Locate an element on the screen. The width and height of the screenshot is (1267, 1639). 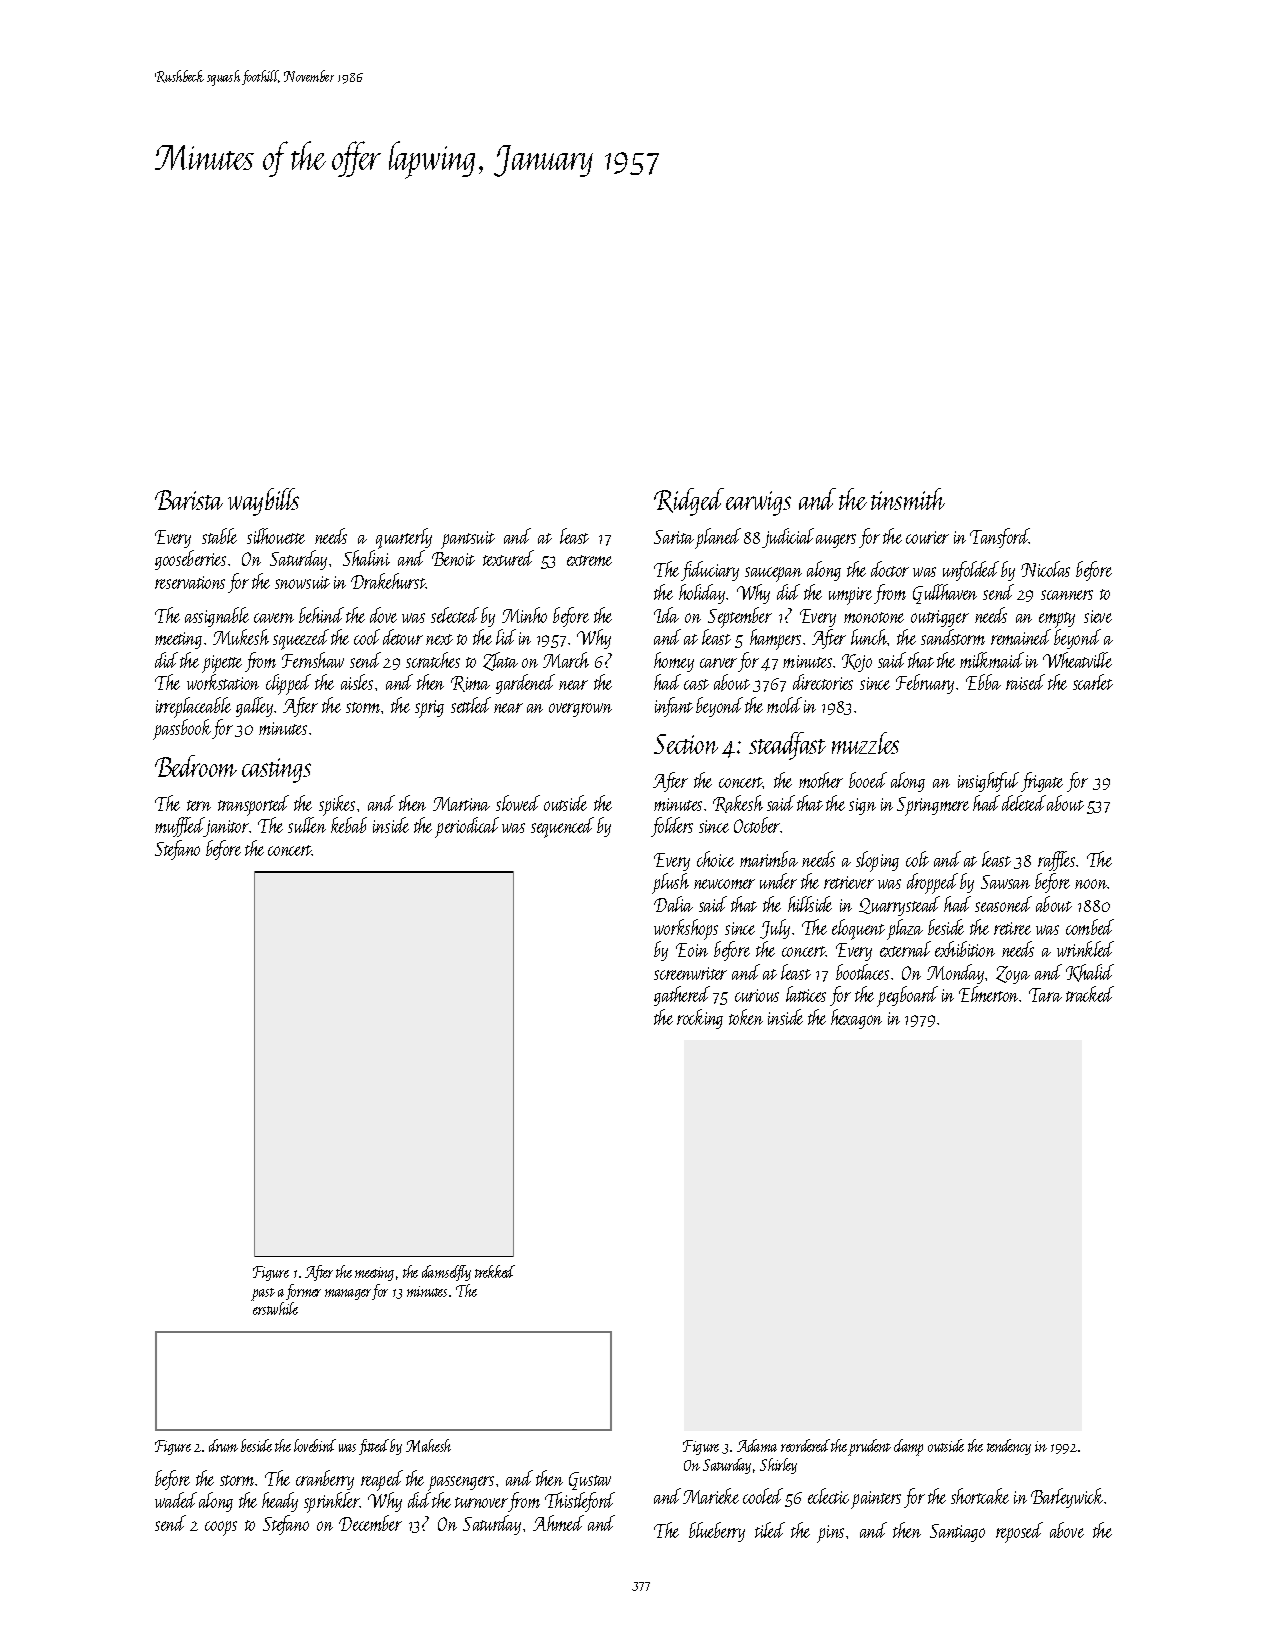
clamp is located at coordinates (908, 1447).
